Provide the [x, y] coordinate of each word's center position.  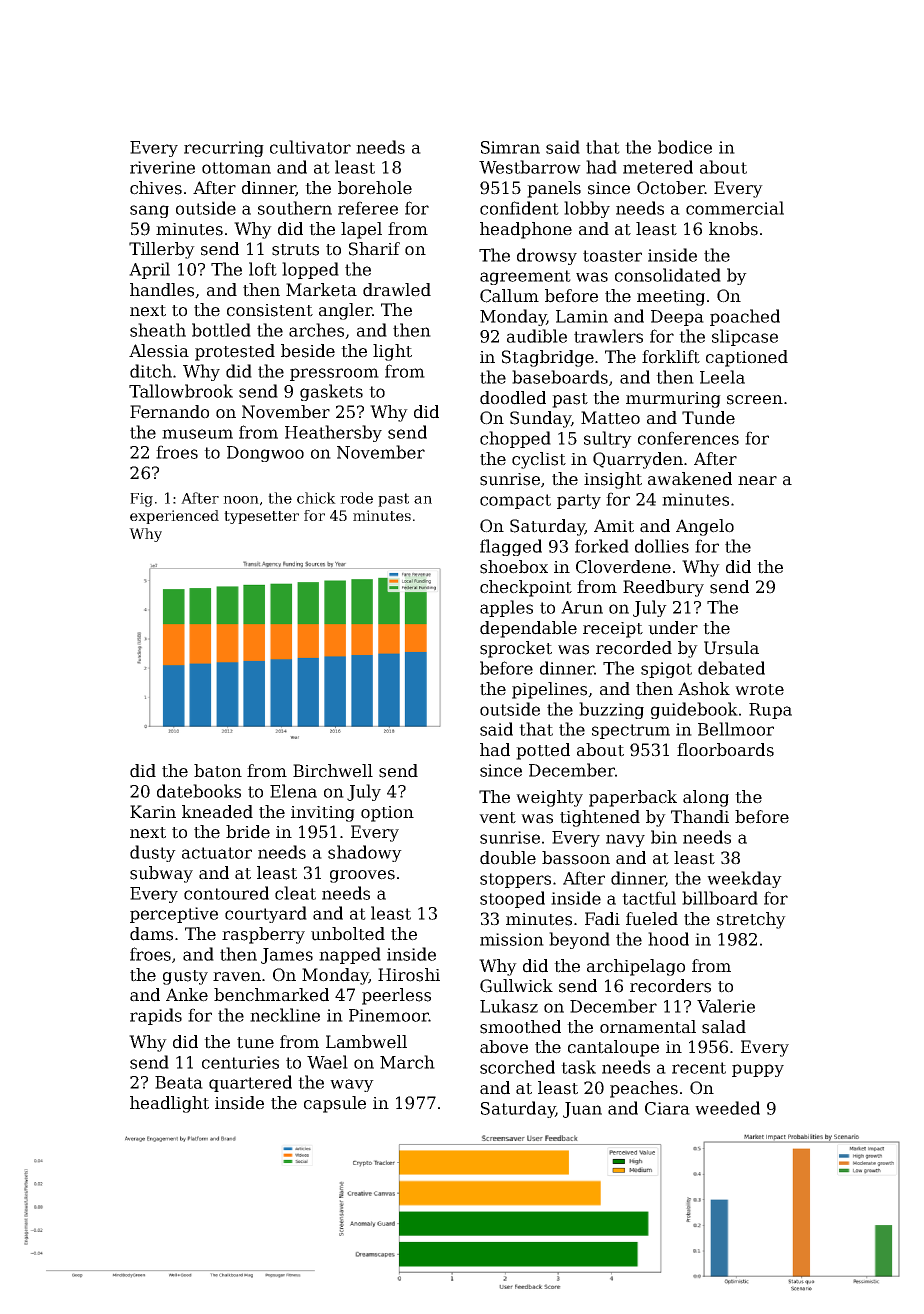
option [387, 814]
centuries [240, 1062]
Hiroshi [409, 975]
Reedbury [663, 588]
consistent [270, 310]
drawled [397, 290]
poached [745, 317]
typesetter [261, 517]
